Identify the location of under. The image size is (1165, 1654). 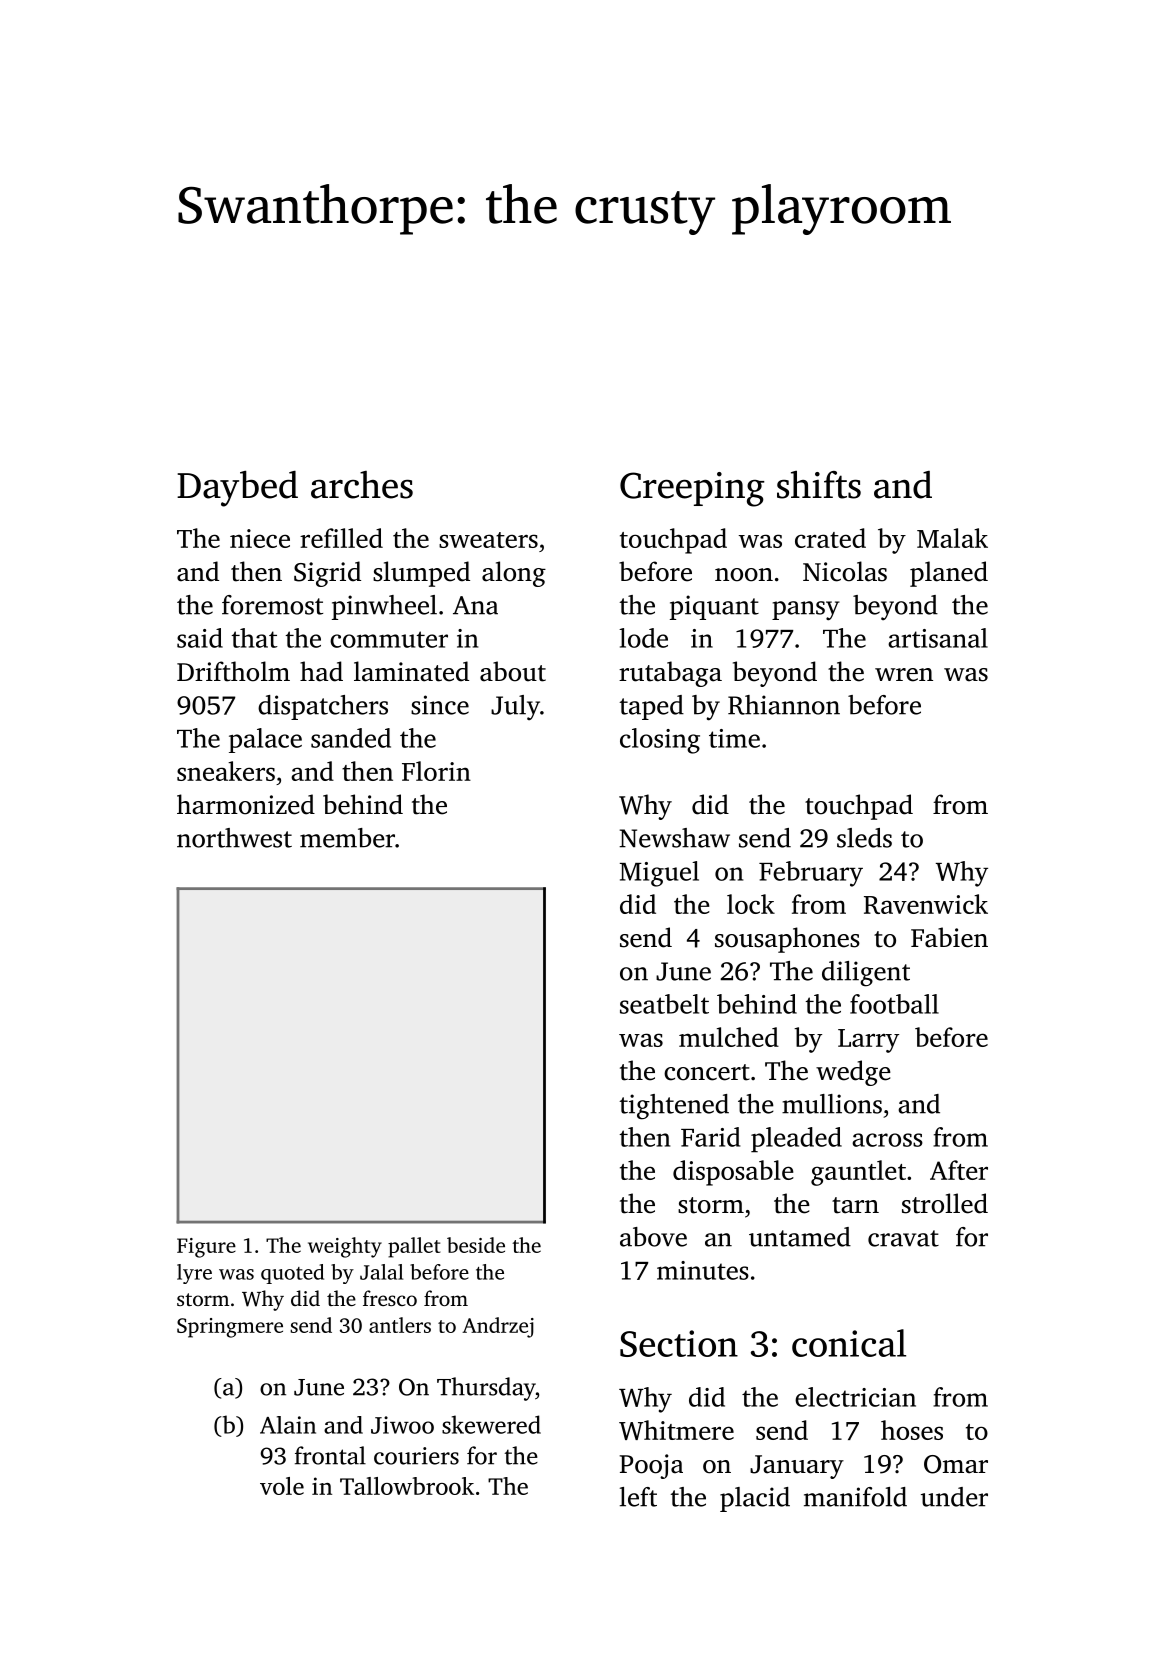
(954, 1497).
